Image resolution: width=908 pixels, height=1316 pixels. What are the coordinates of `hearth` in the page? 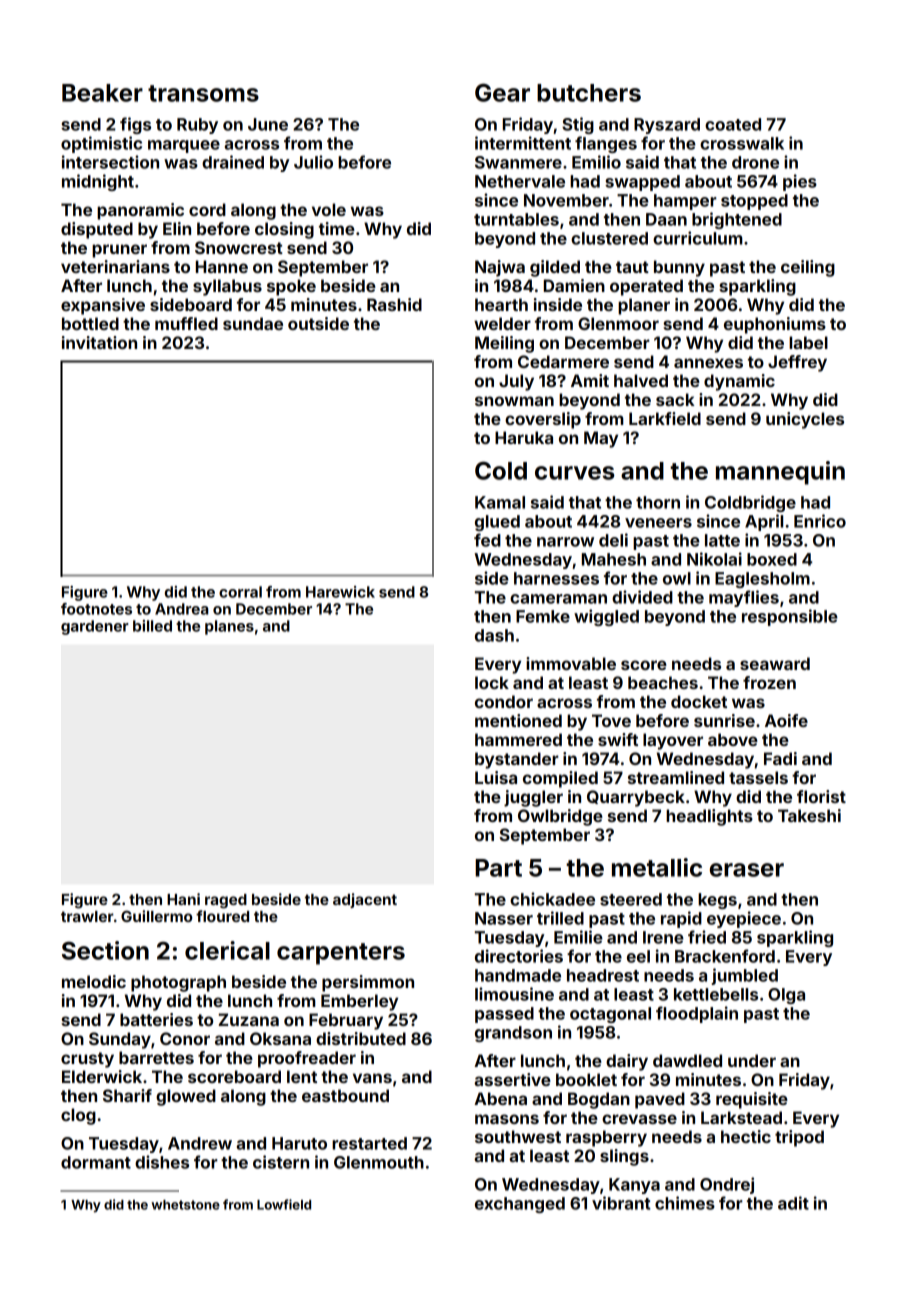 It's located at (501, 304).
